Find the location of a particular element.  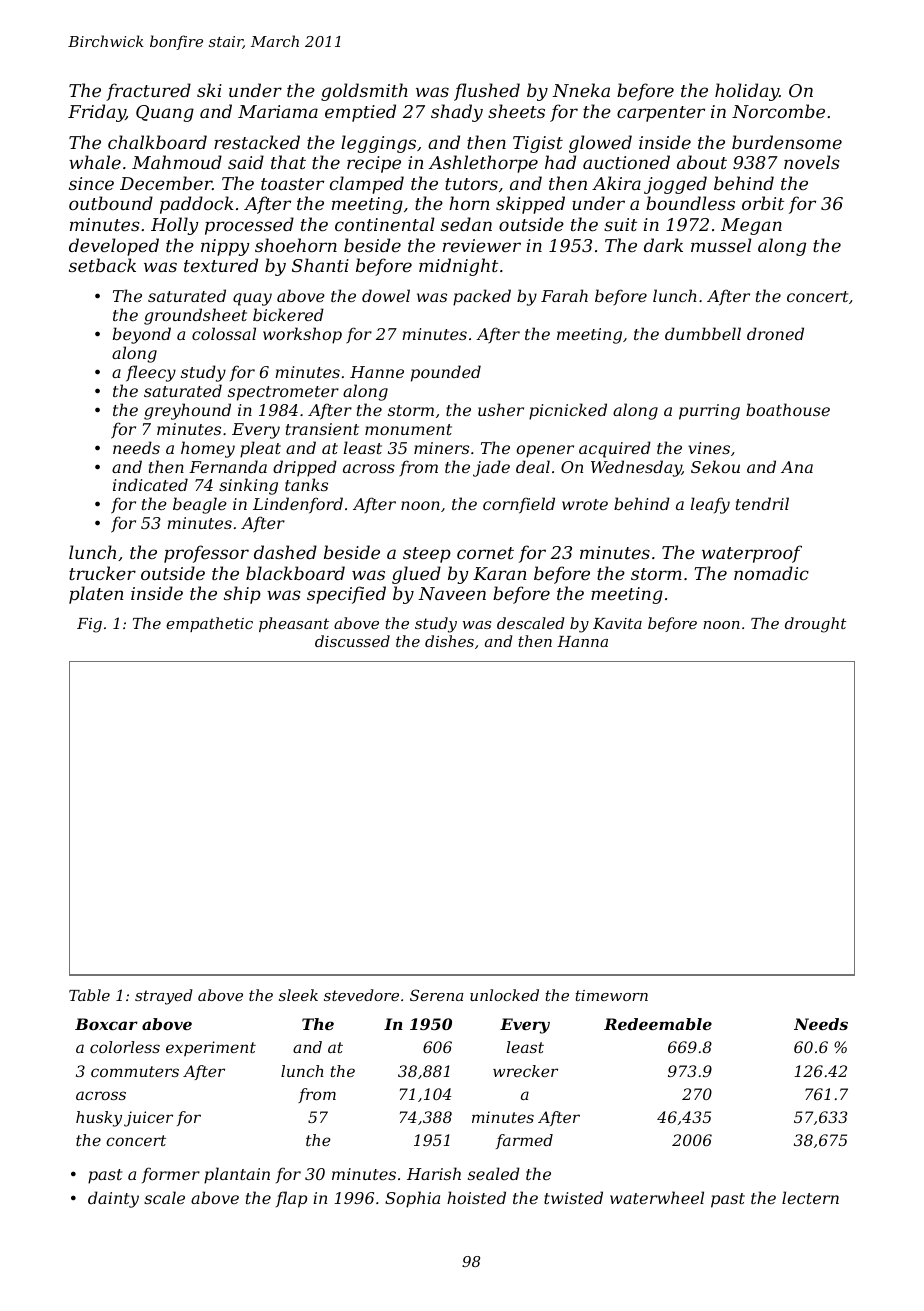

lectern is located at coordinates (810, 1197).
